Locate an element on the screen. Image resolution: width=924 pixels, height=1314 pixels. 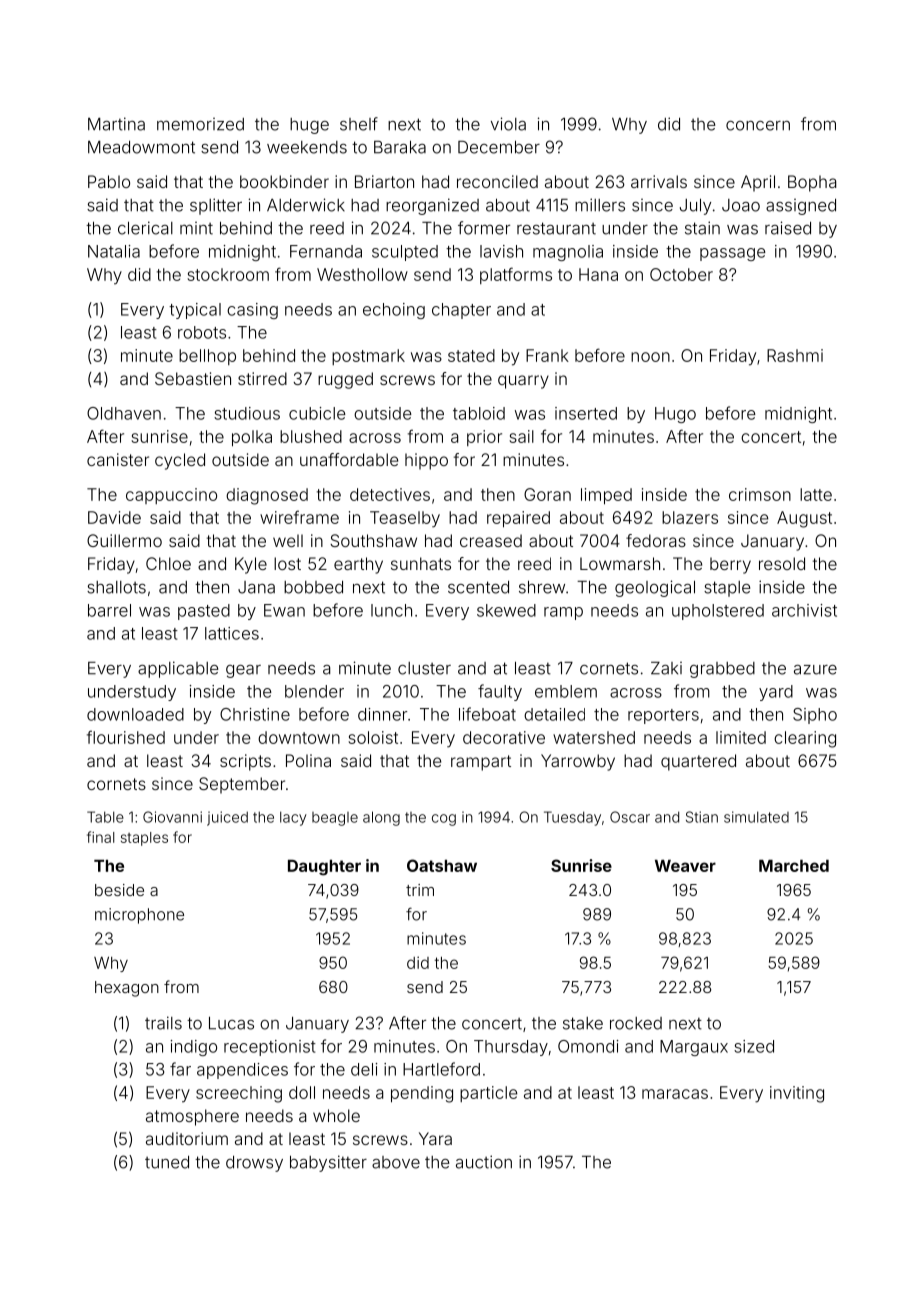
sunhats is located at coordinates (421, 563).
